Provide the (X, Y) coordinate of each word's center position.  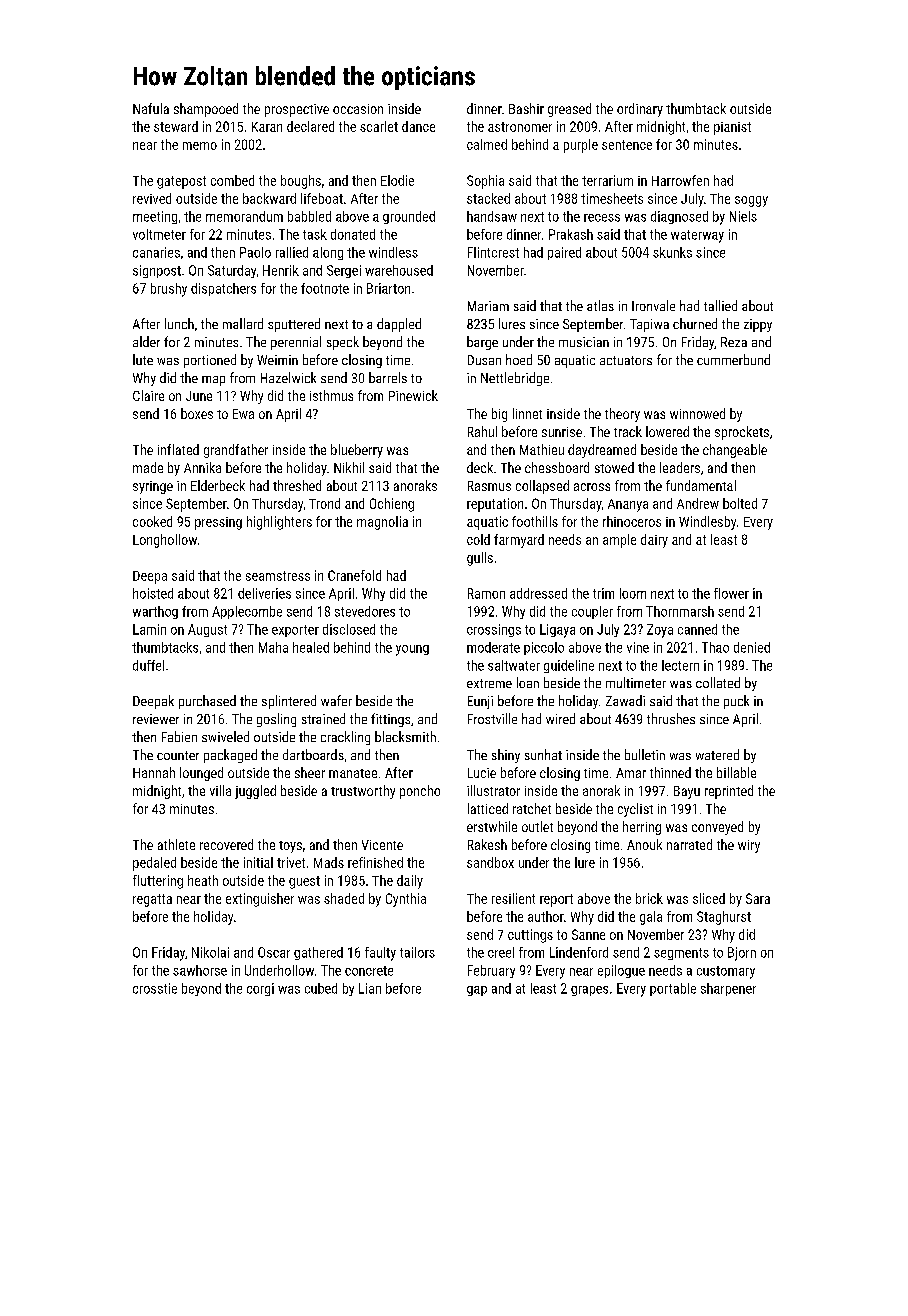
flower (731, 593)
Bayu (687, 792)
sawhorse (200, 970)
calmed (487, 144)
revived (152, 198)
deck (480, 467)
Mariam (488, 306)
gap (477, 991)
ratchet (532, 808)
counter (178, 755)
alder (146, 341)
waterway (697, 236)
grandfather (236, 451)
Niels (743, 216)
